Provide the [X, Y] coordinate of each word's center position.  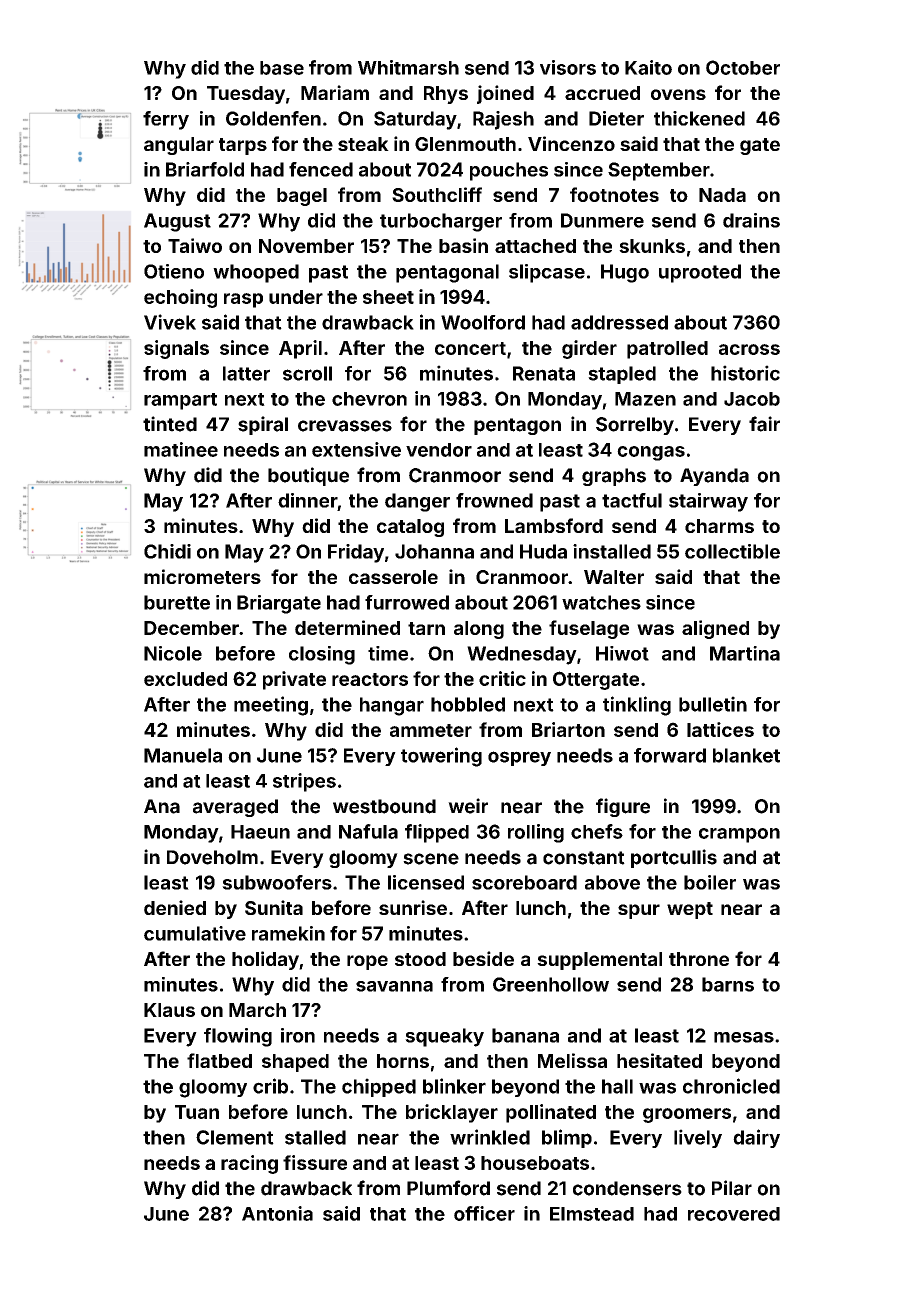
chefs [597, 831]
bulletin [713, 704]
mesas [744, 1037]
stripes [304, 782]
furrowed [407, 602]
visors [568, 67]
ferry [166, 120]
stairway [708, 502]
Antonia [277, 1213]
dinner [307, 500]
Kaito [648, 67]
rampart [180, 401]
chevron [369, 399]
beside [483, 958]
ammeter [431, 730]
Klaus [169, 1010]
